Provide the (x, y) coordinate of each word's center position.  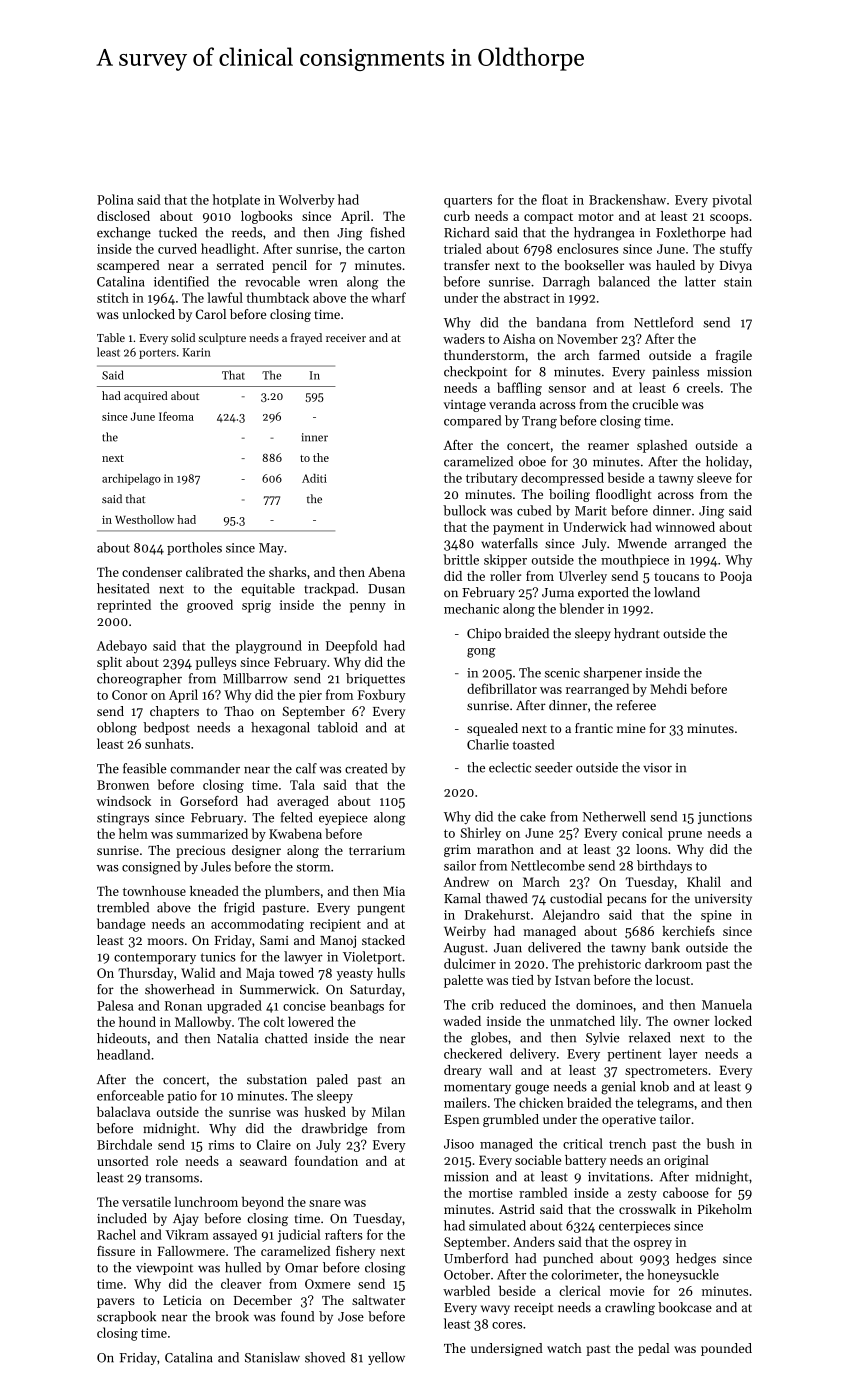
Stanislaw (272, 1357)
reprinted (124, 606)
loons (651, 849)
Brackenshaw (627, 199)
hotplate (236, 200)
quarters (468, 202)
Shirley (481, 834)
